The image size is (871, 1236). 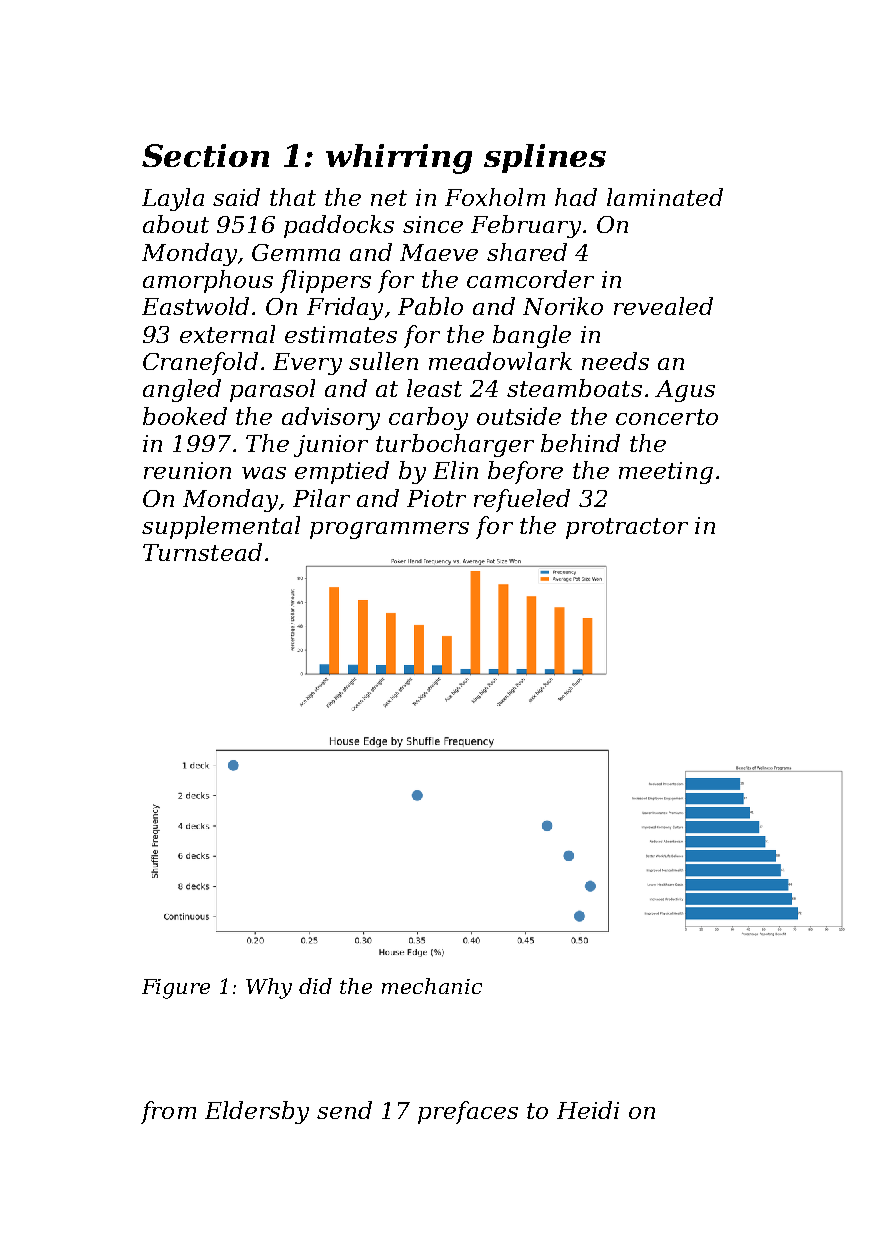 I want to click on laminated, so click(x=665, y=197).
